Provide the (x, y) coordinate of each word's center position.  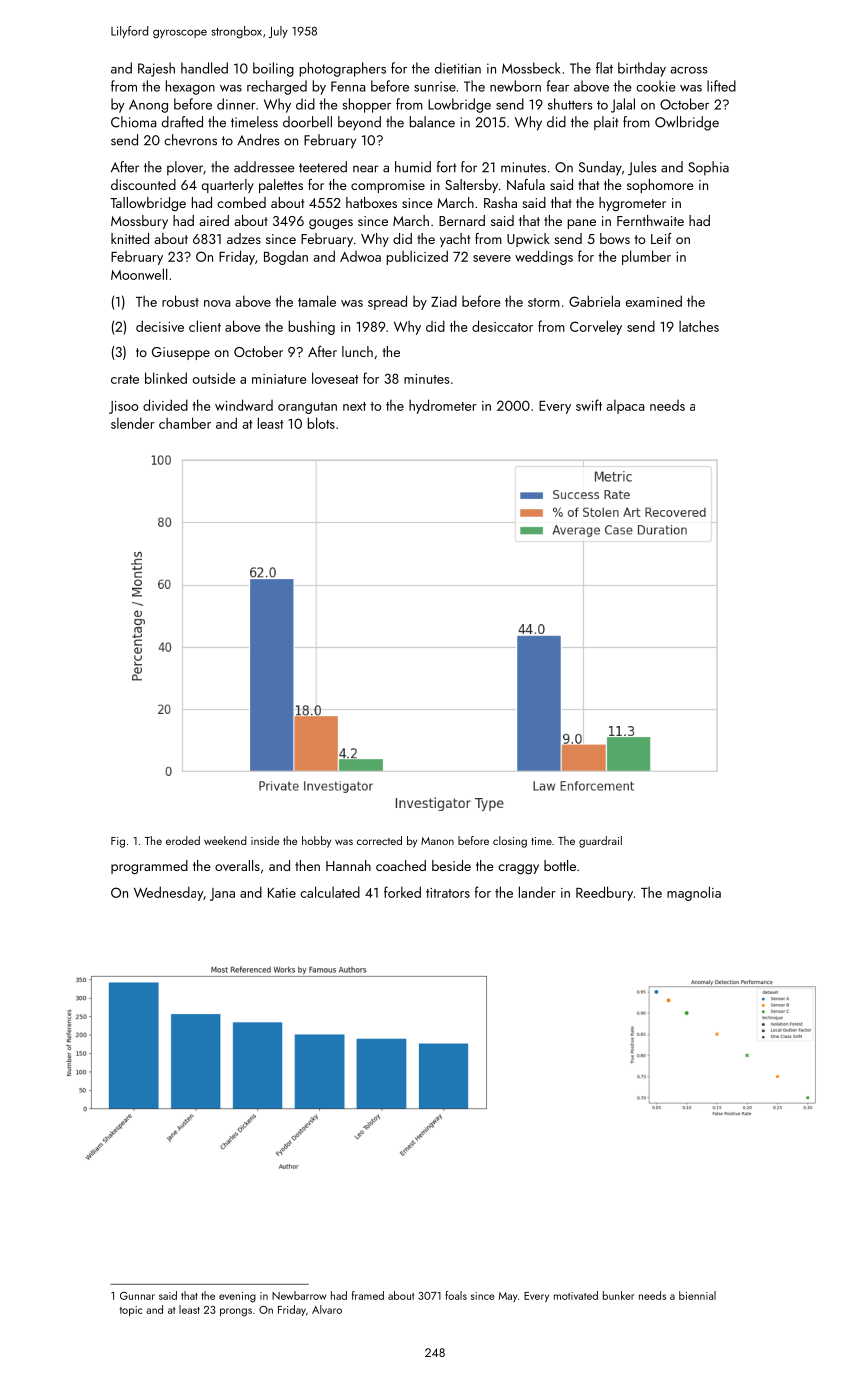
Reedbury (604, 893)
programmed (149, 867)
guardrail (600, 842)
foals (456, 1295)
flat (604, 68)
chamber (185, 423)
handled (204, 68)
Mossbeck (531, 68)
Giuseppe (181, 353)
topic (131, 1311)
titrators (448, 893)
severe (492, 258)
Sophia (708, 168)
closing (510, 842)
